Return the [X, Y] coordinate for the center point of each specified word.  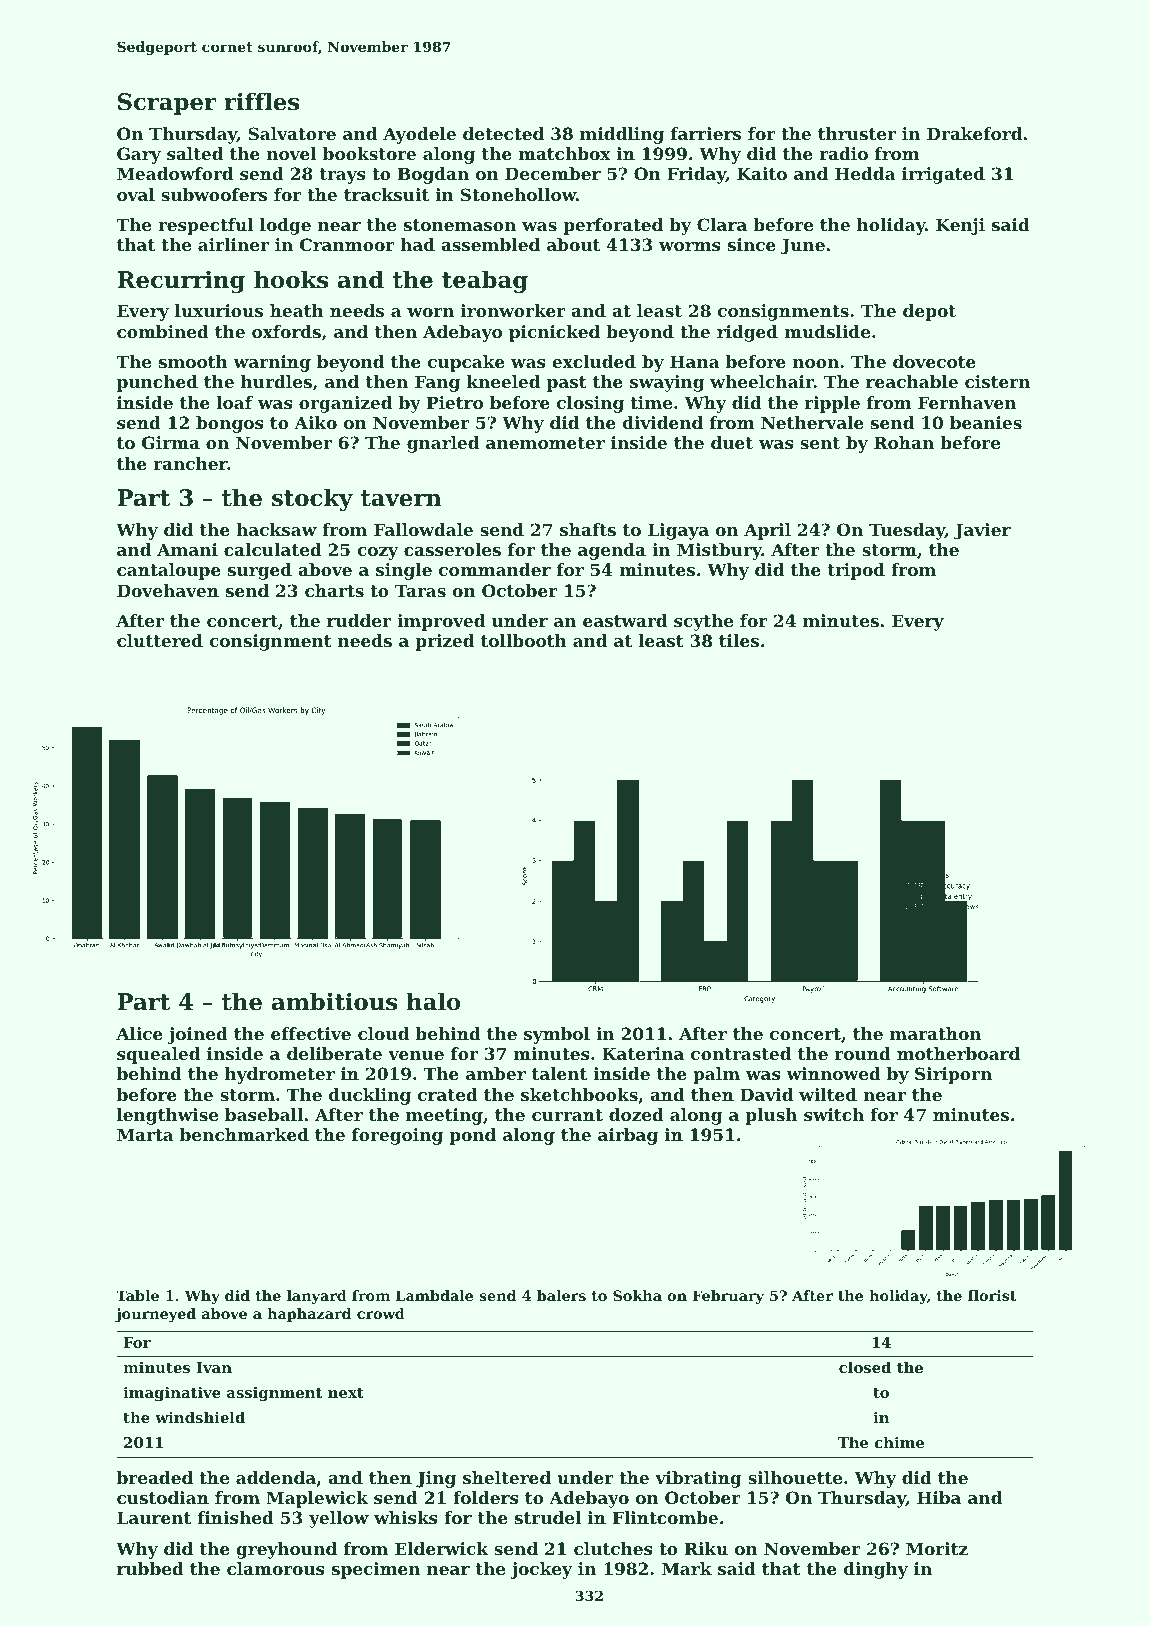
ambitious [334, 1001]
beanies [986, 422]
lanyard [317, 1297]
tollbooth [524, 640]
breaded [155, 1477]
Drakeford [974, 133]
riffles [261, 101]
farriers [706, 133]
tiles [739, 640]
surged [260, 571]
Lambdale [434, 1295]
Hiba [939, 1497]
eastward [625, 620]
